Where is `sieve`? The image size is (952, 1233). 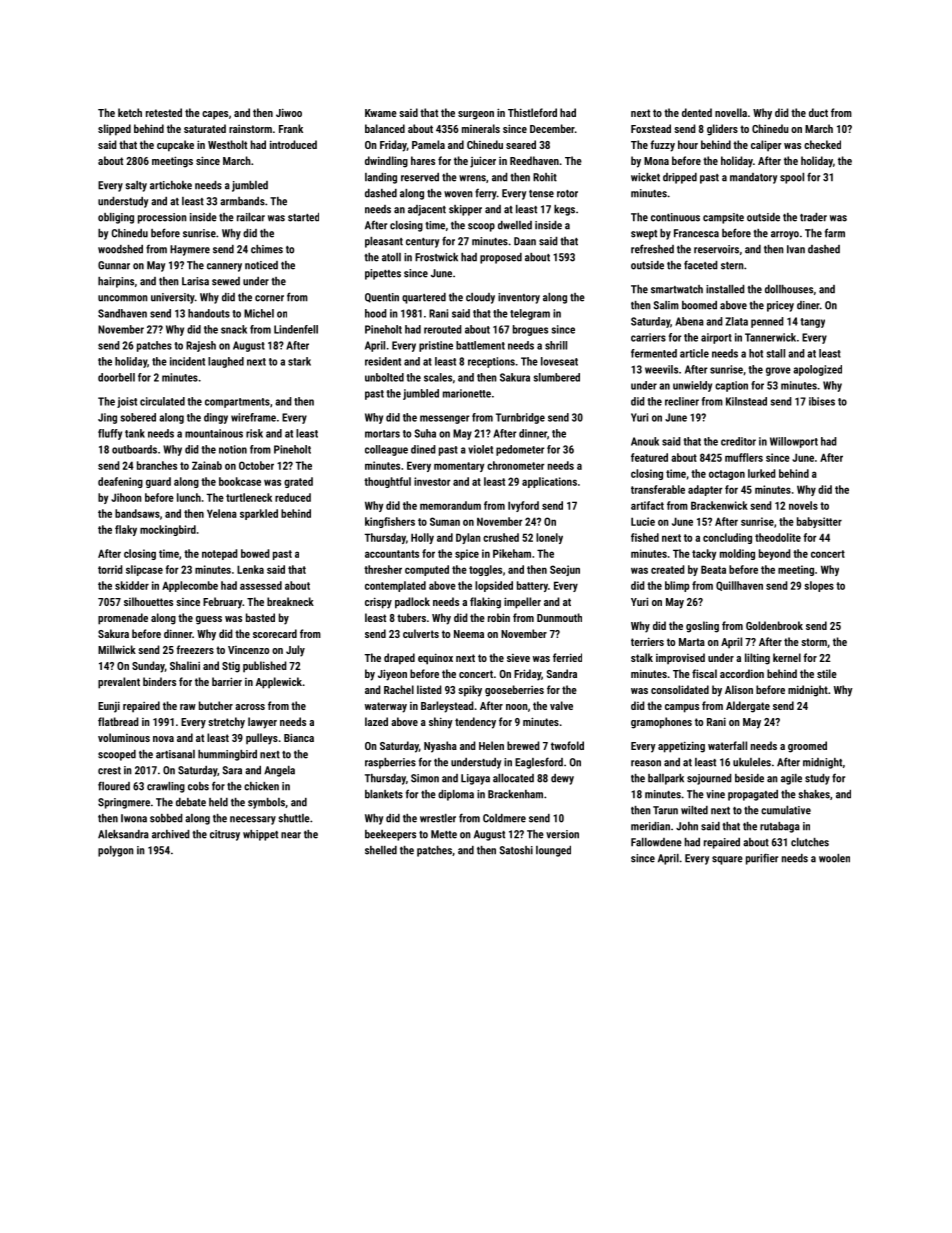
sieve is located at coordinates (518, 658).
